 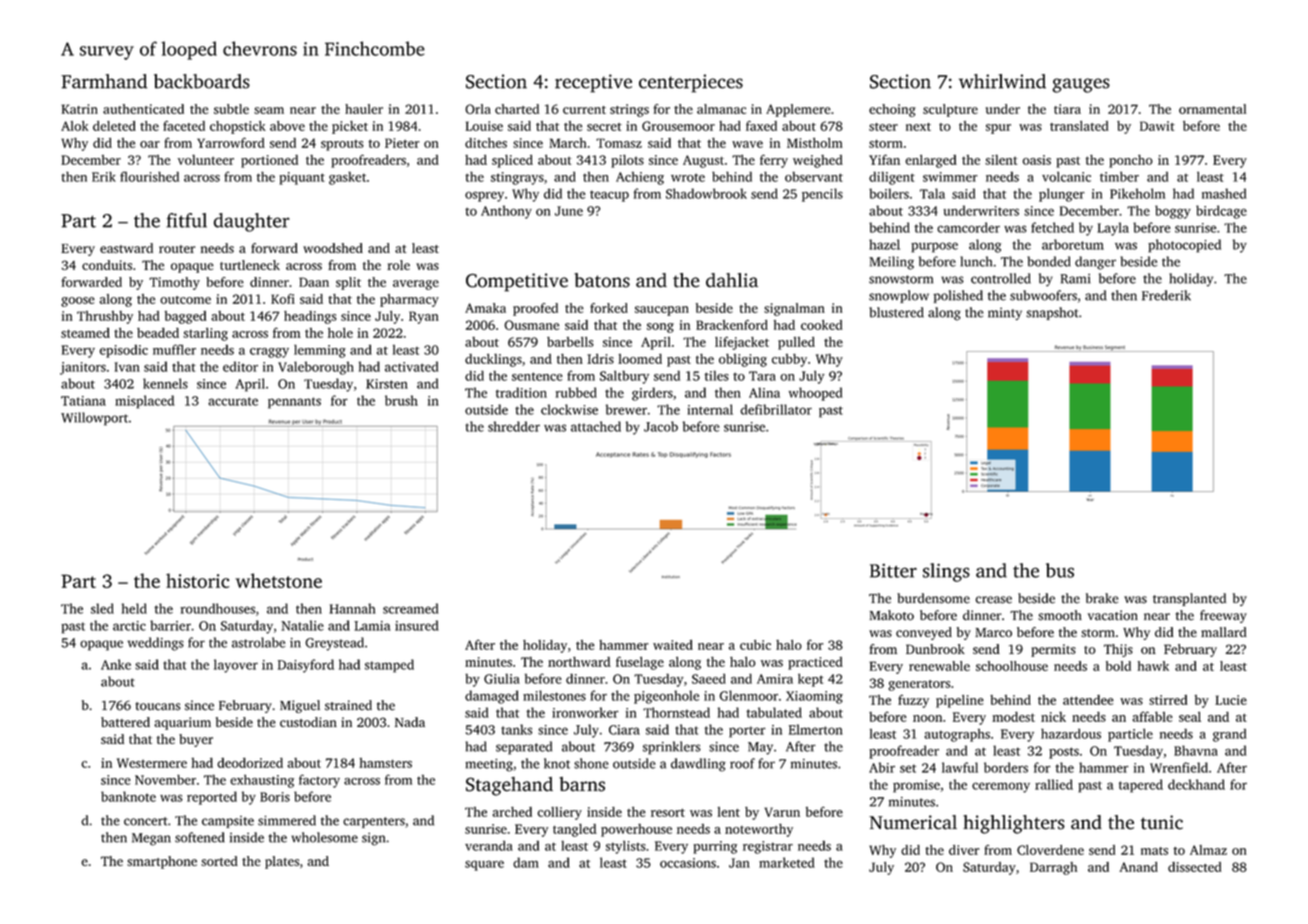 What do you see at coordinates (152, 763) in the page?
I see `Westermere` at bounding box center [152, 763].
